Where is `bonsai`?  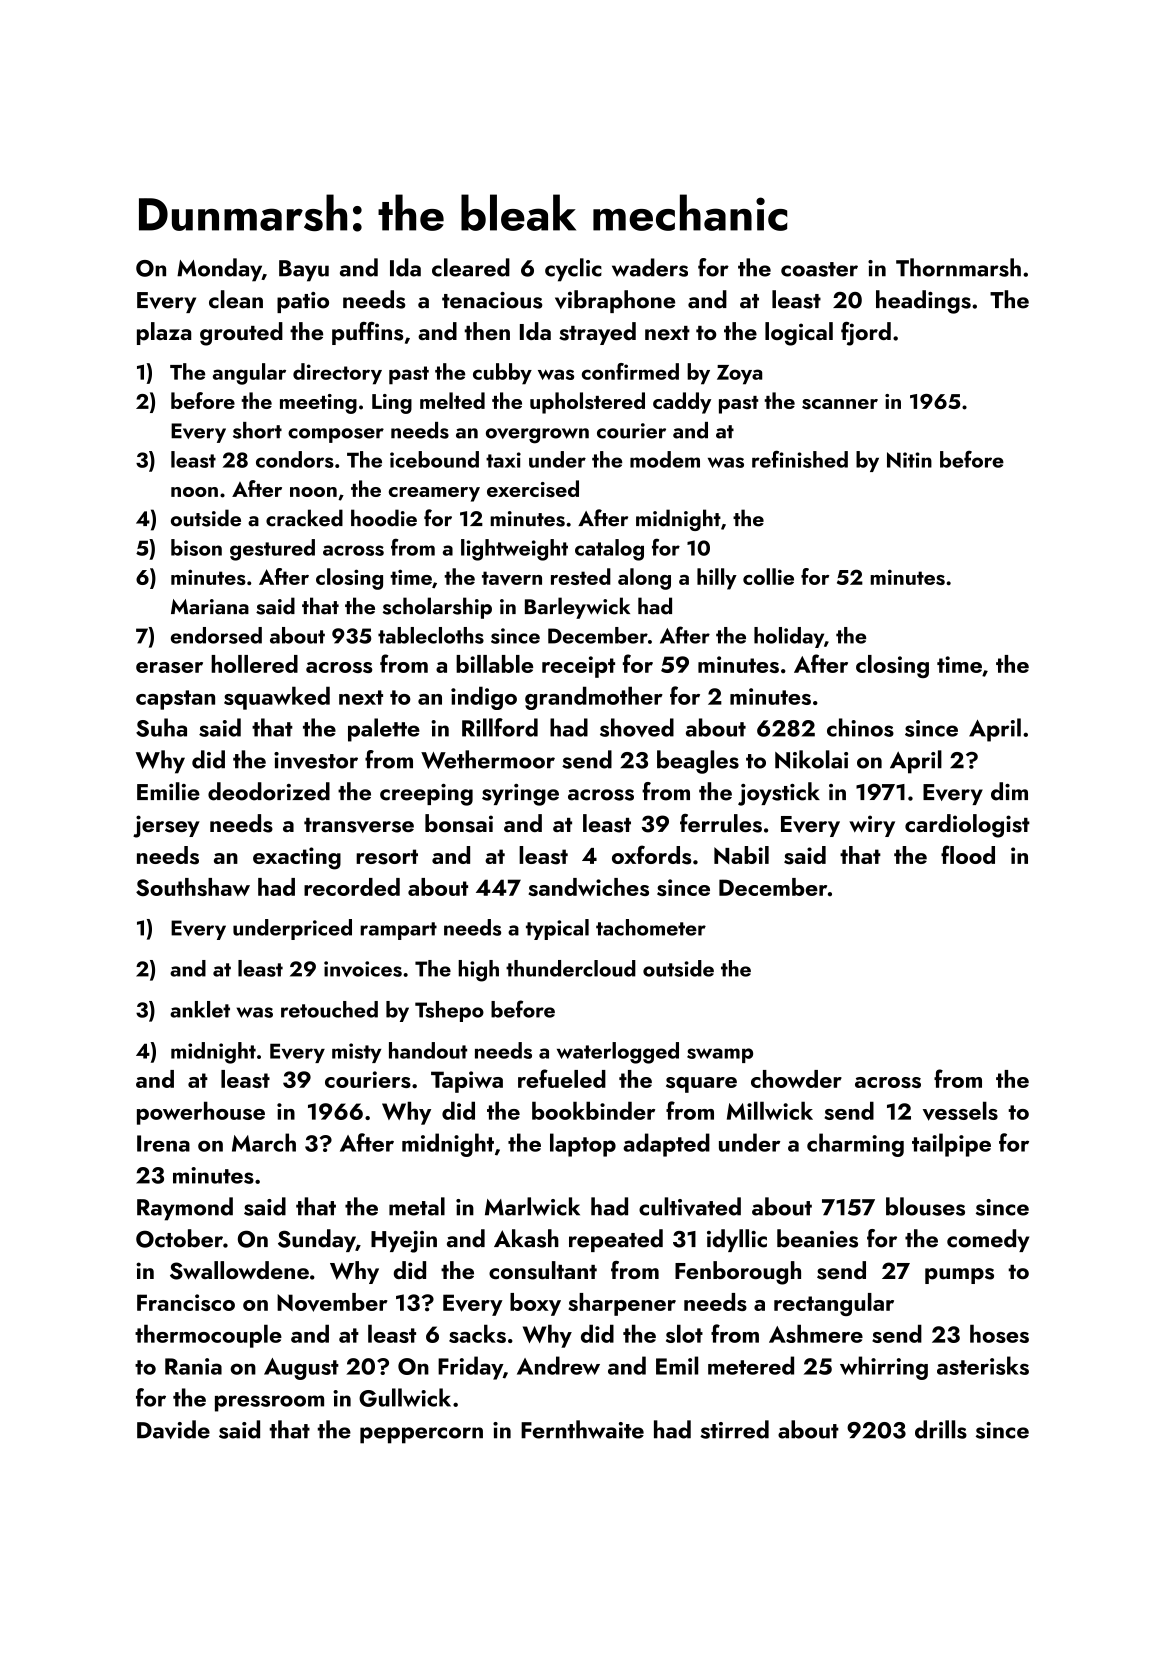
bonsai is located at coordinates (459, 823).
